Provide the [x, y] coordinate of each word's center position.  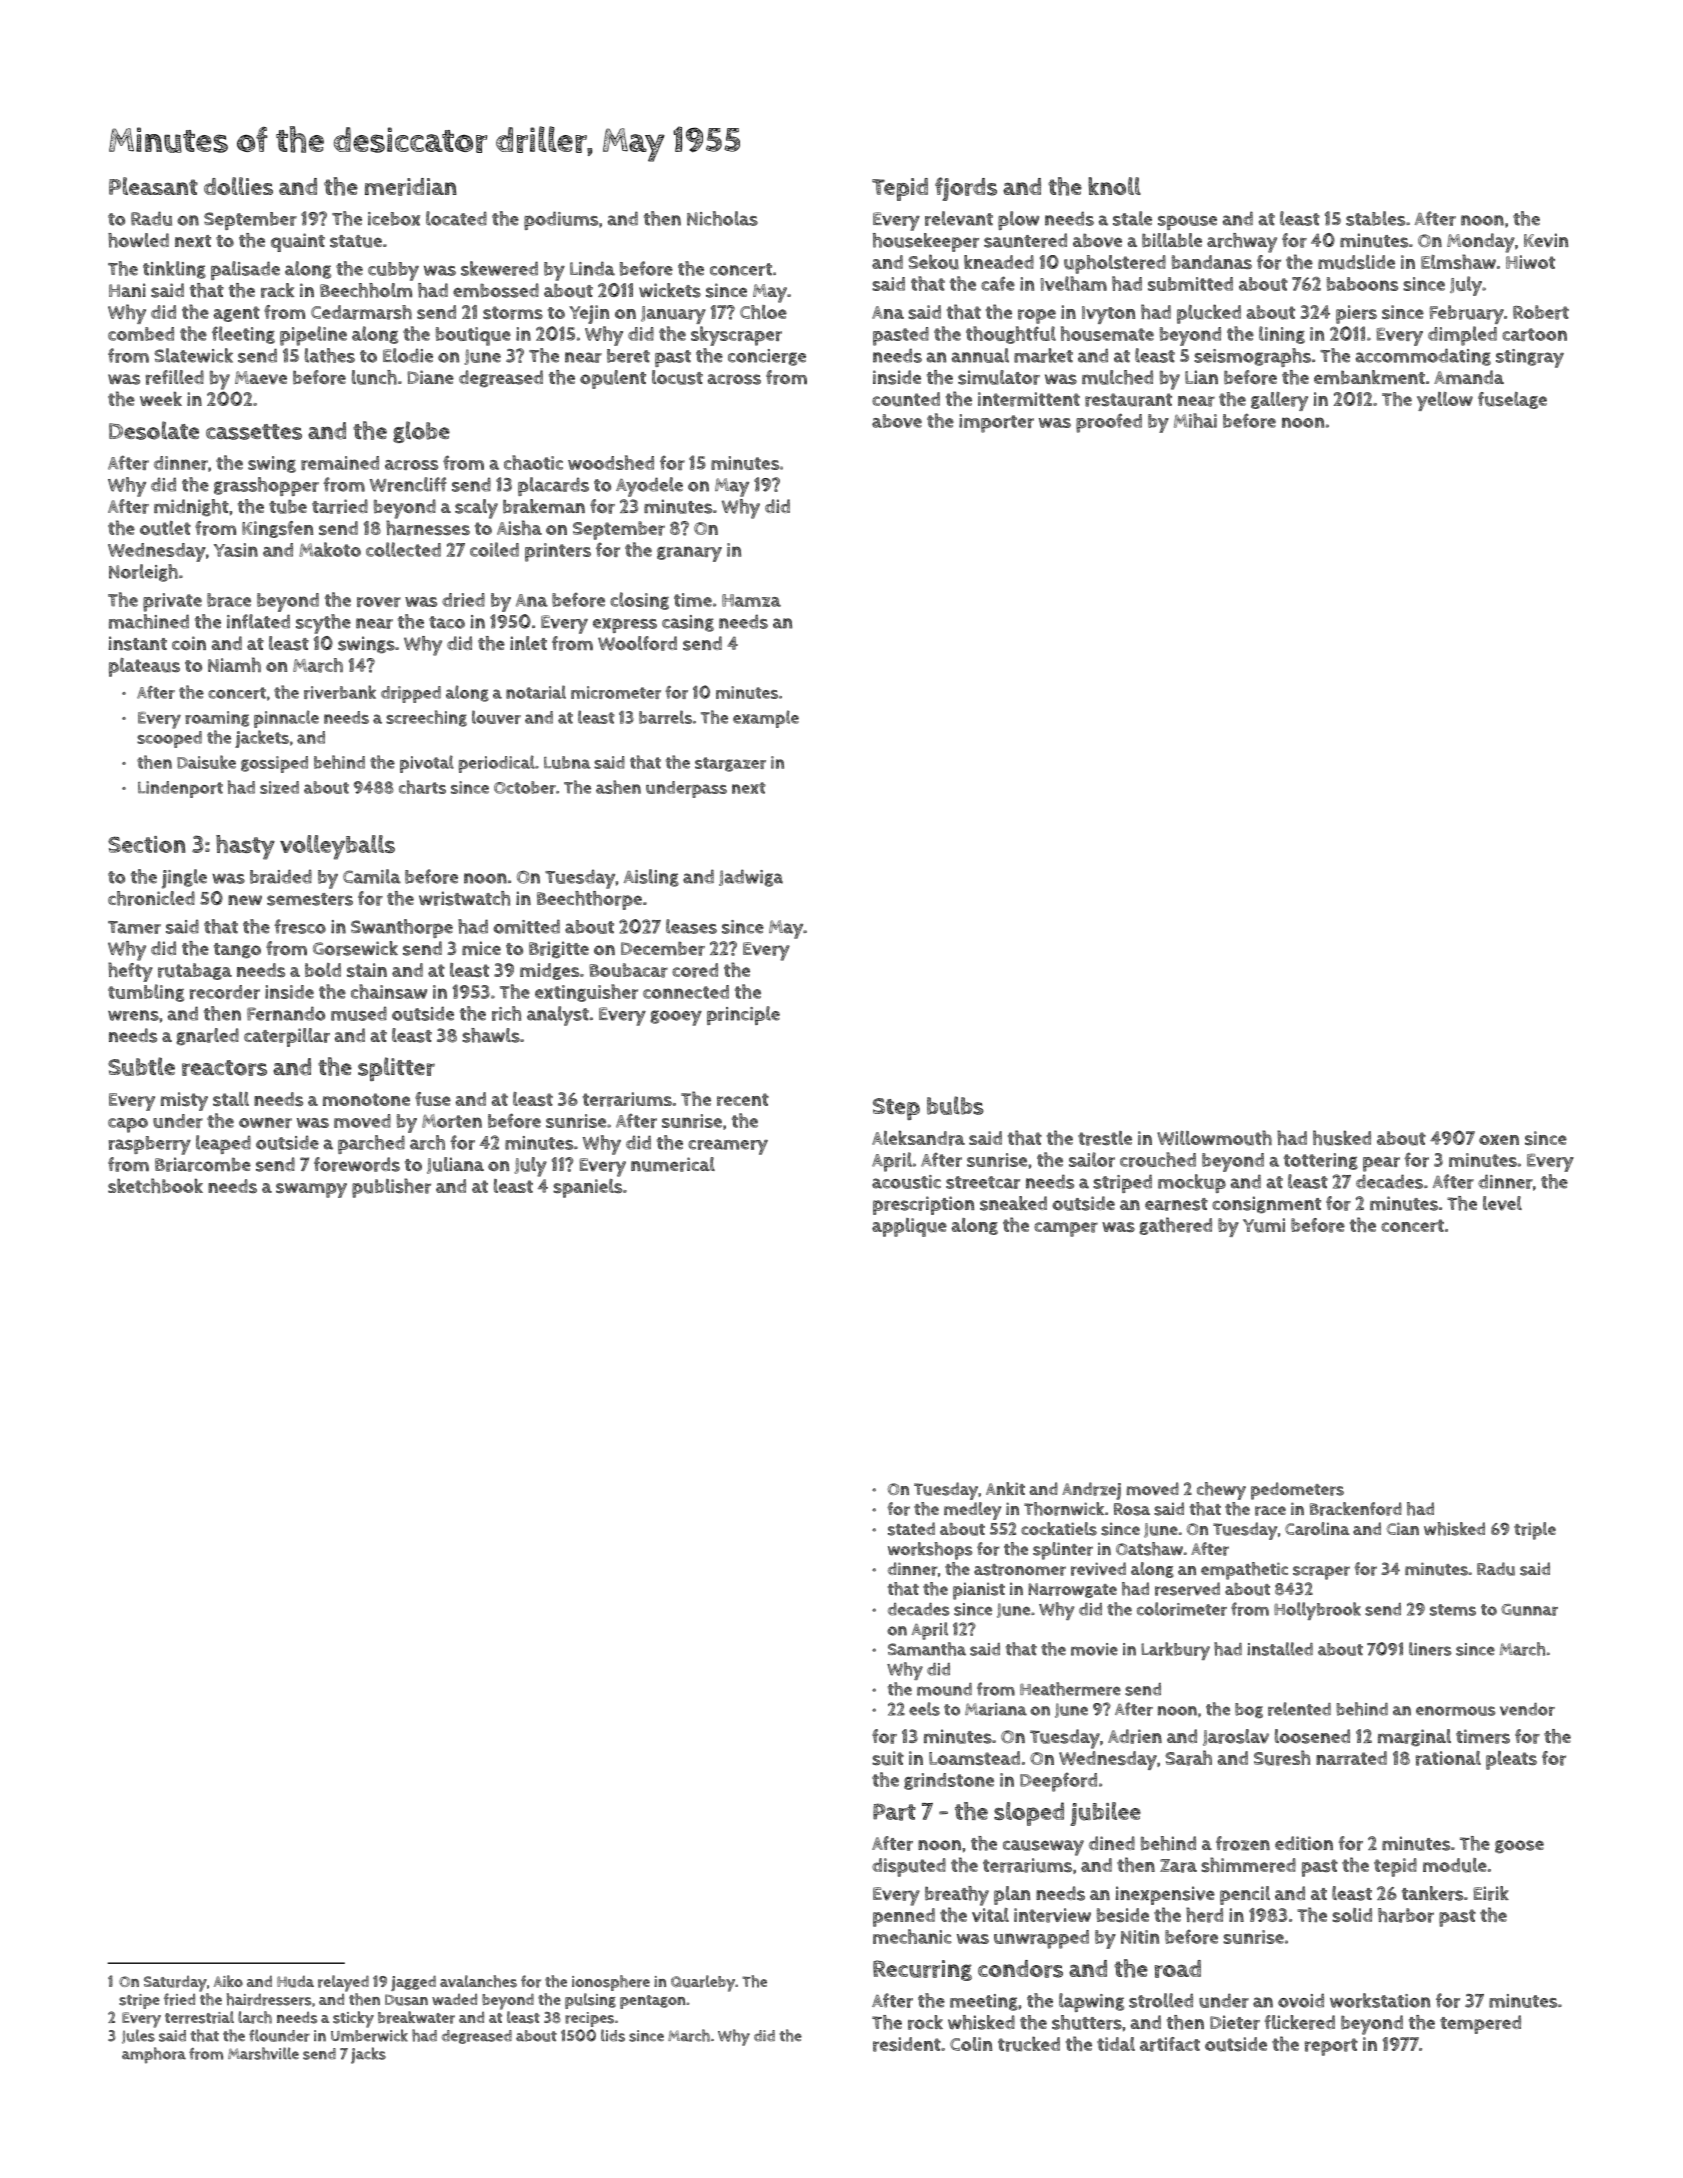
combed [141, 334]
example [766, 719]
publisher [391, 1188]
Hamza [751, 600]
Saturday [175, 1983]
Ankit [1005, 1488]
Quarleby [703, 1983]
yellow [1445, 401]
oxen [1499, 1140]
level [1502, 1203]
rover [379, 602]
